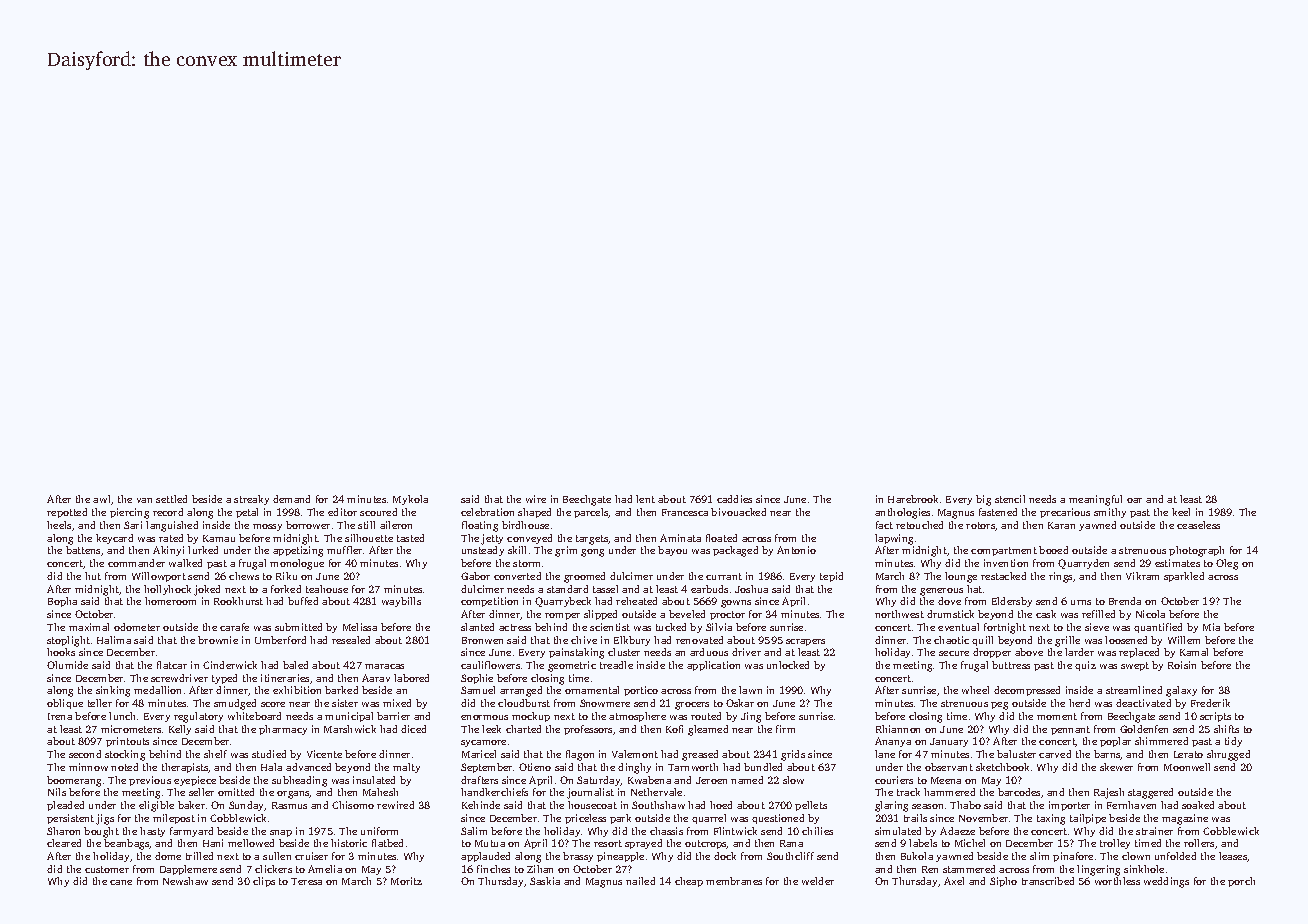 Image resolution: width=1308 pixels, height=924 pixels. Describe the element at coordinates (59, 525) in the image. I see `heels` at that location.
